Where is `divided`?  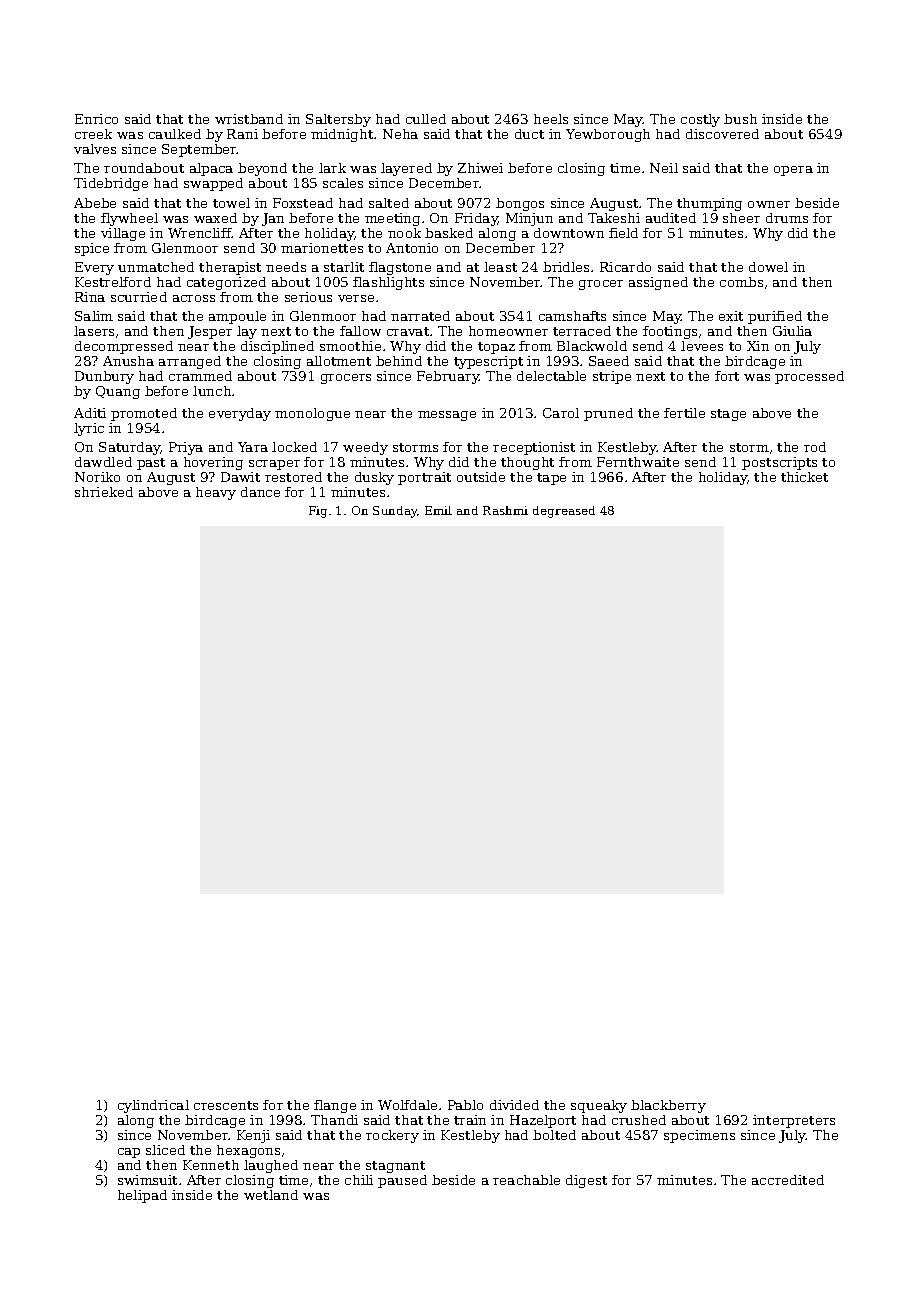 divided is located at coordinates (514, 1105).
